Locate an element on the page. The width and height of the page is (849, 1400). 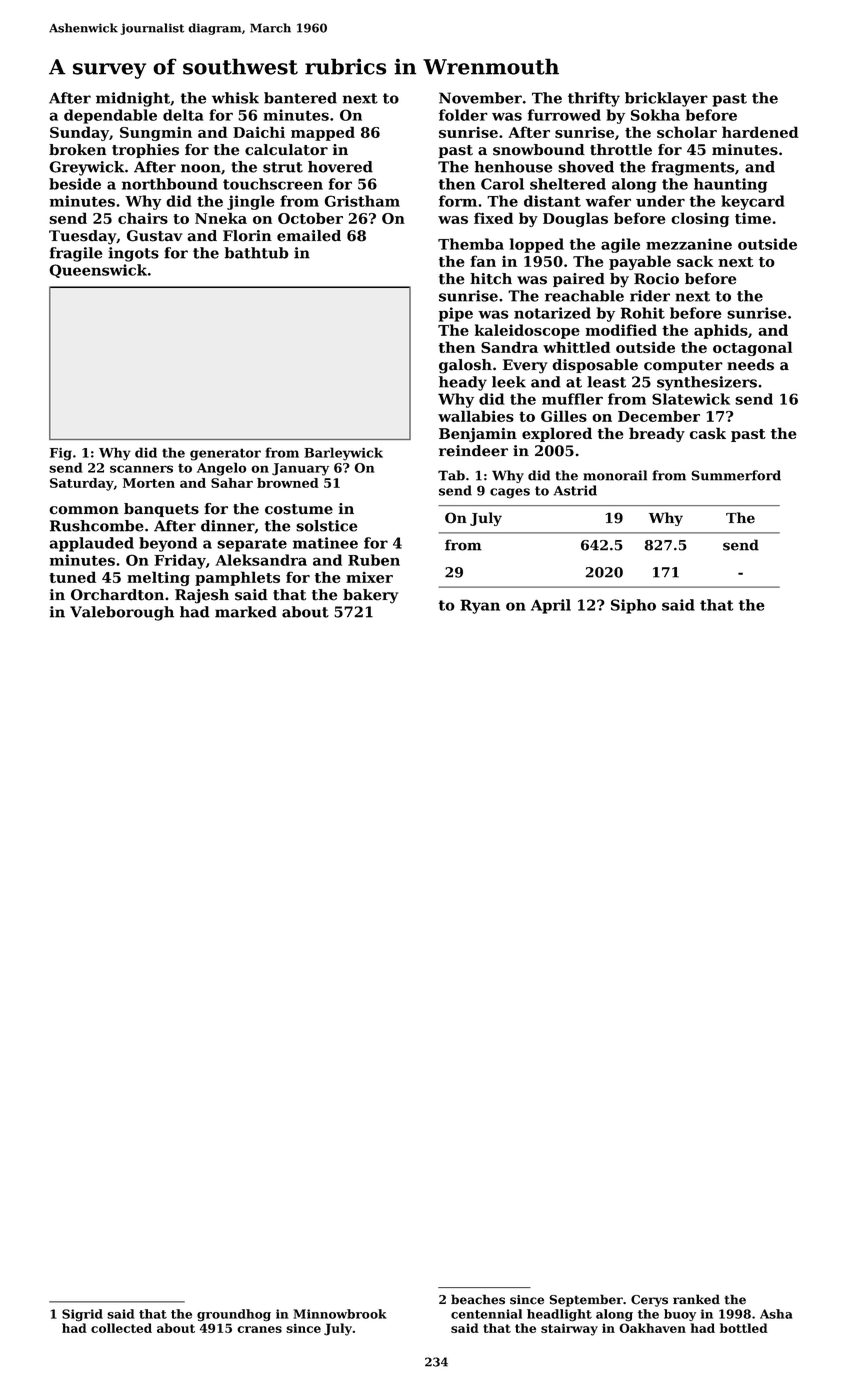
bakery is located at coordinates (371, 596).
